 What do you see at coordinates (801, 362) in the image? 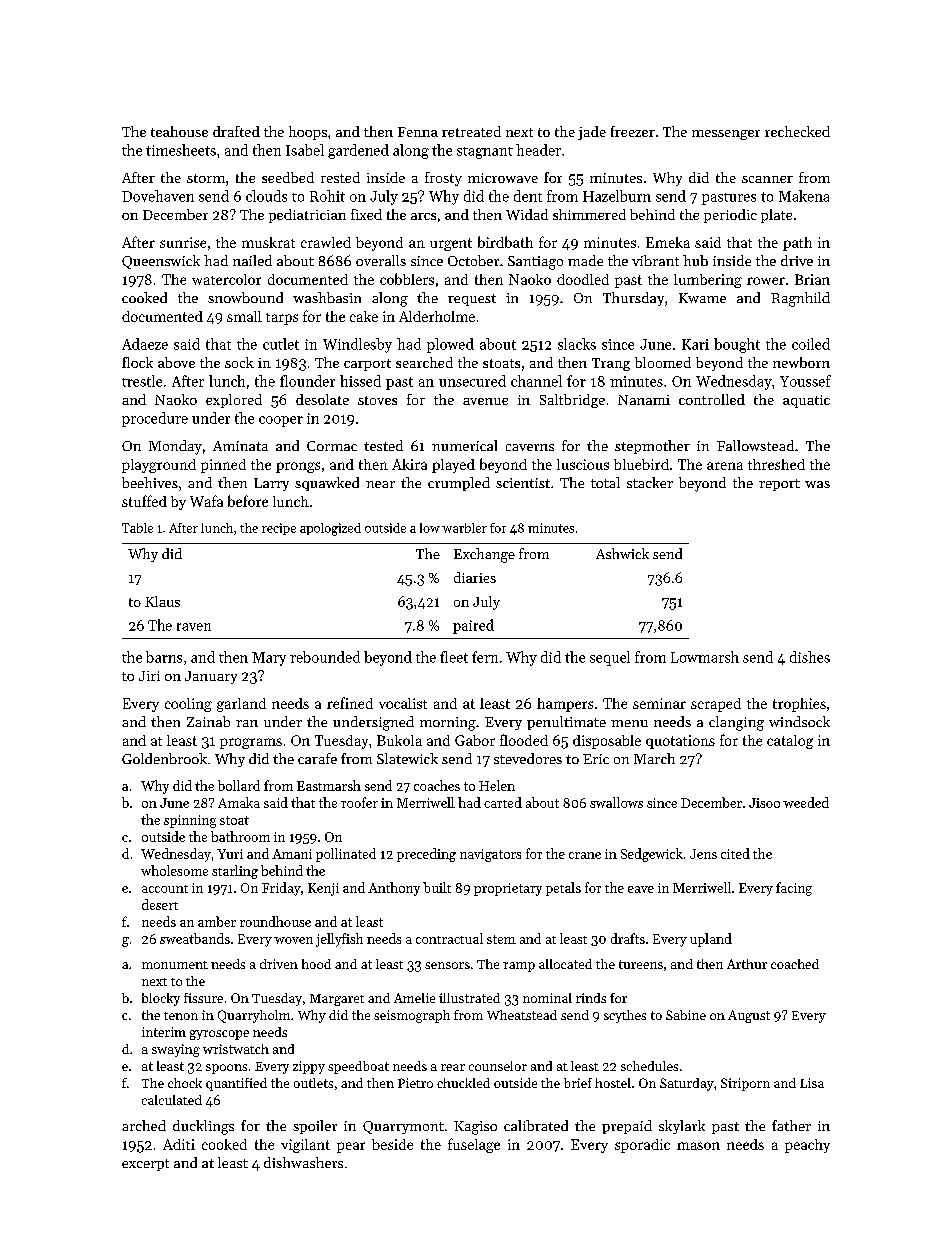
I see `newborn` at bounding box center [801, 362].
